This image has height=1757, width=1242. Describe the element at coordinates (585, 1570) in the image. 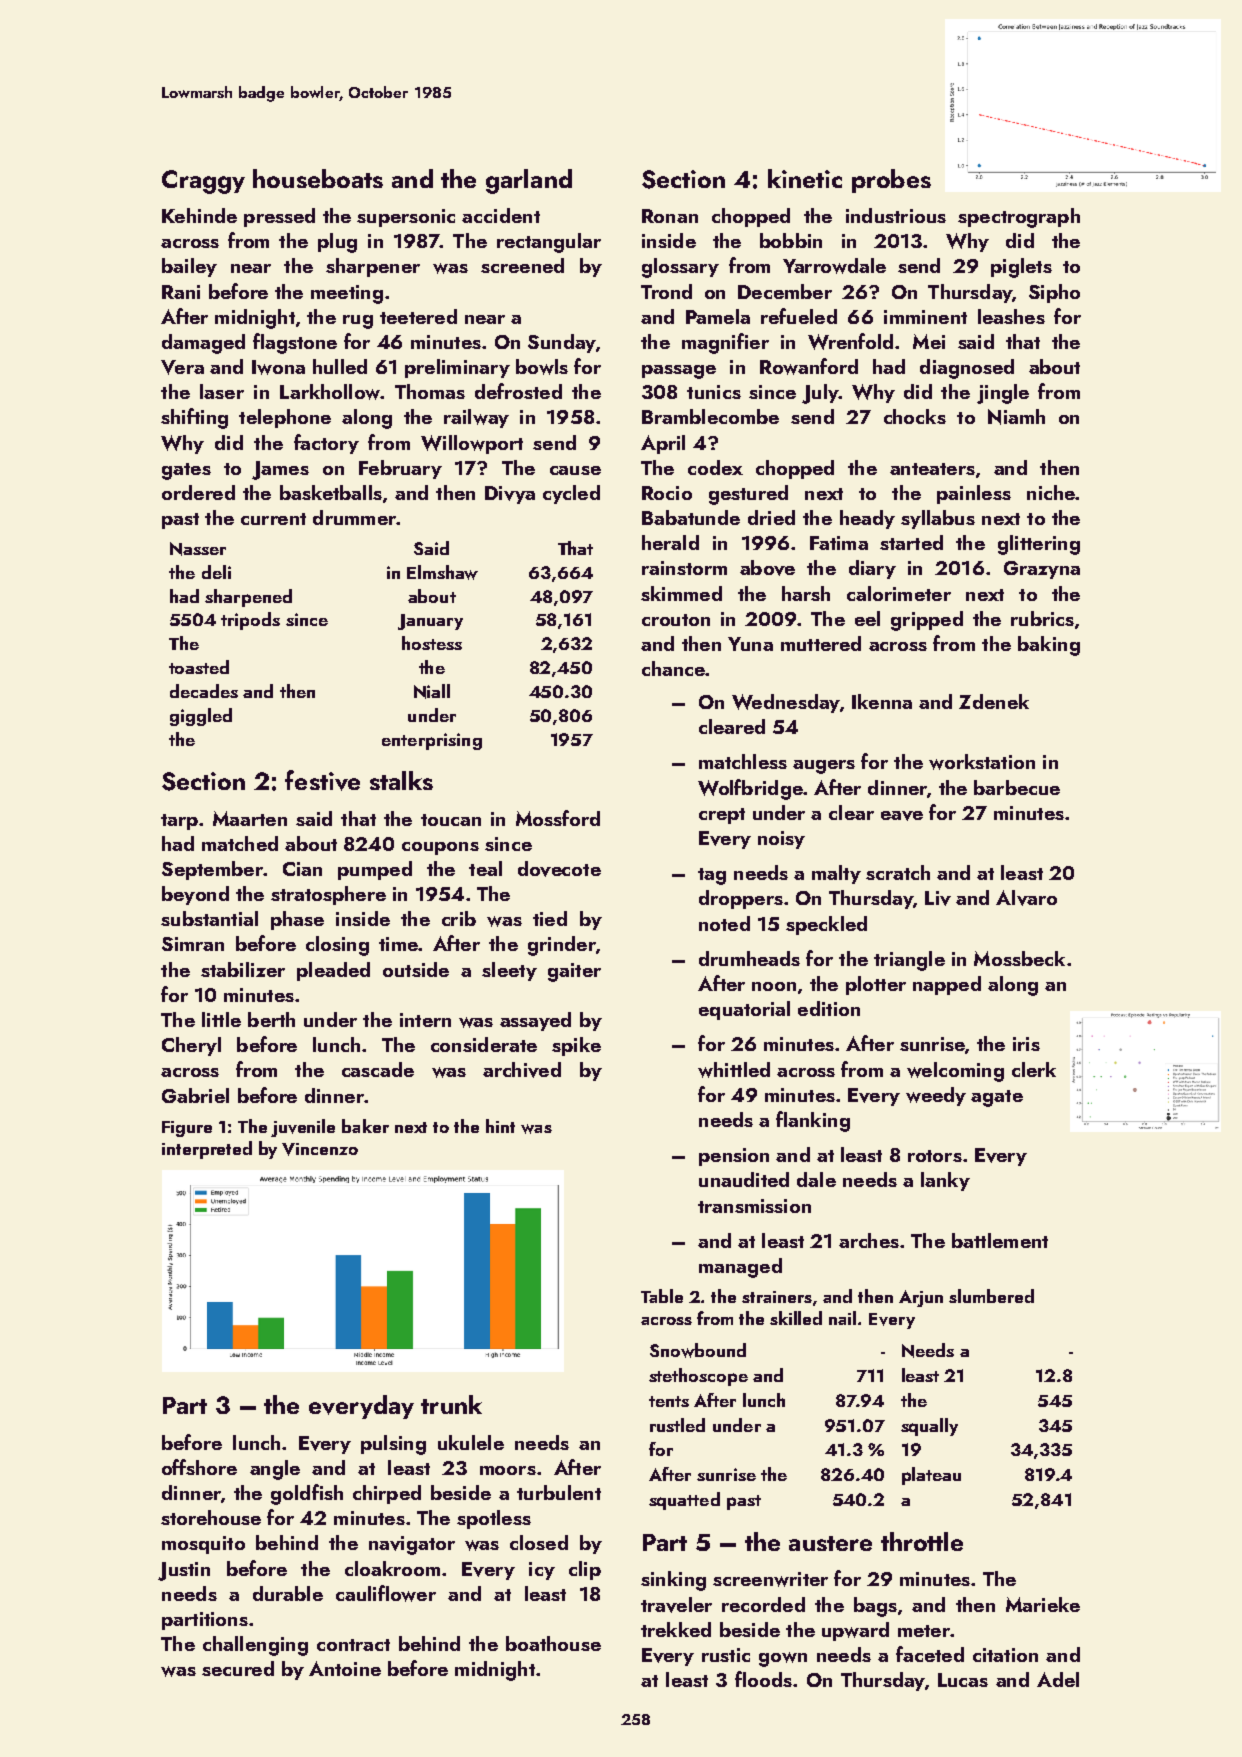

I see `clip` at that location.
